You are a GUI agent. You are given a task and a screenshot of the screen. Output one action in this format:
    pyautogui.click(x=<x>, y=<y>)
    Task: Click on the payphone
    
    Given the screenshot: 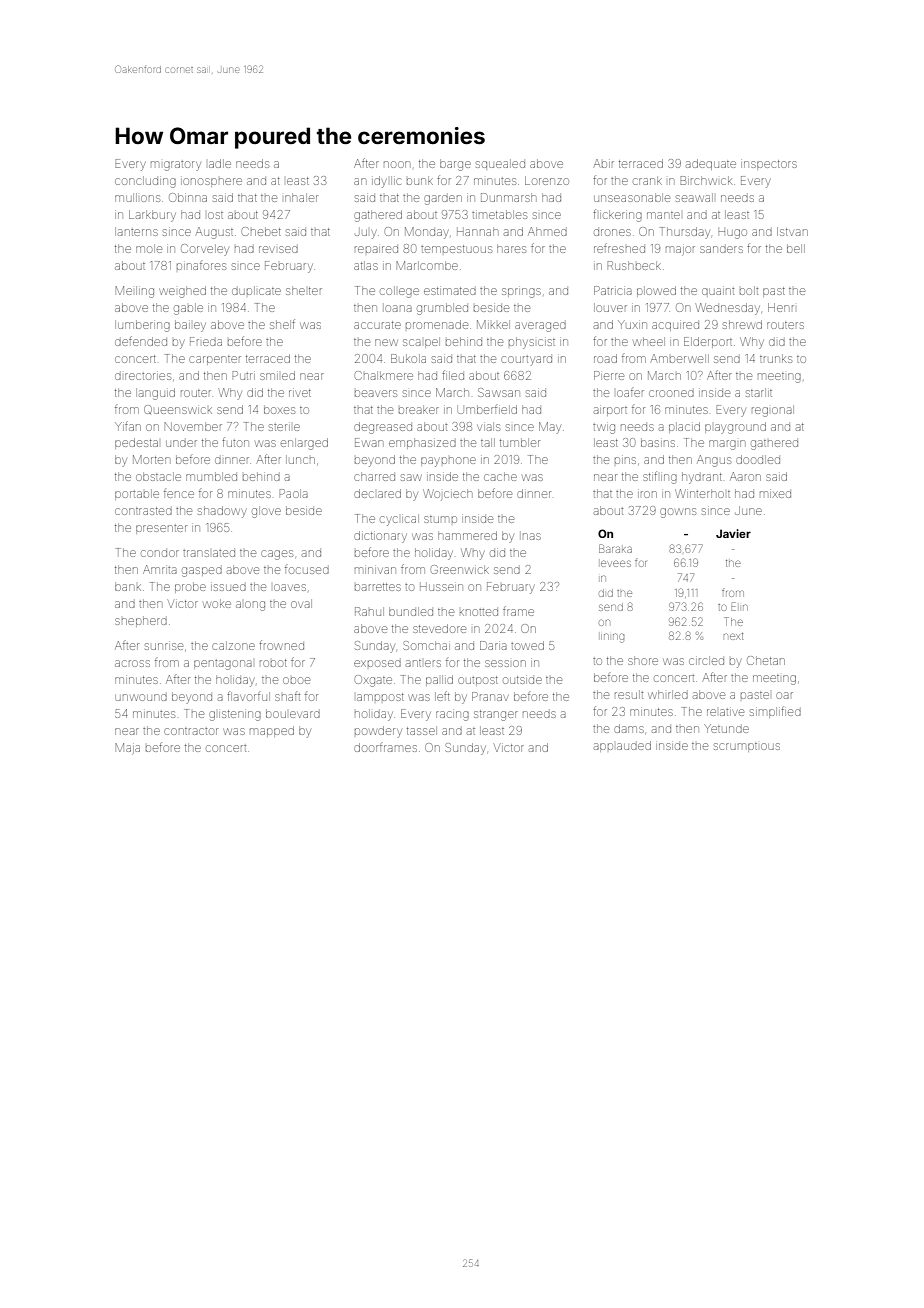 What is the action you would take?
    pyautogui.click(x=448, y=462)
